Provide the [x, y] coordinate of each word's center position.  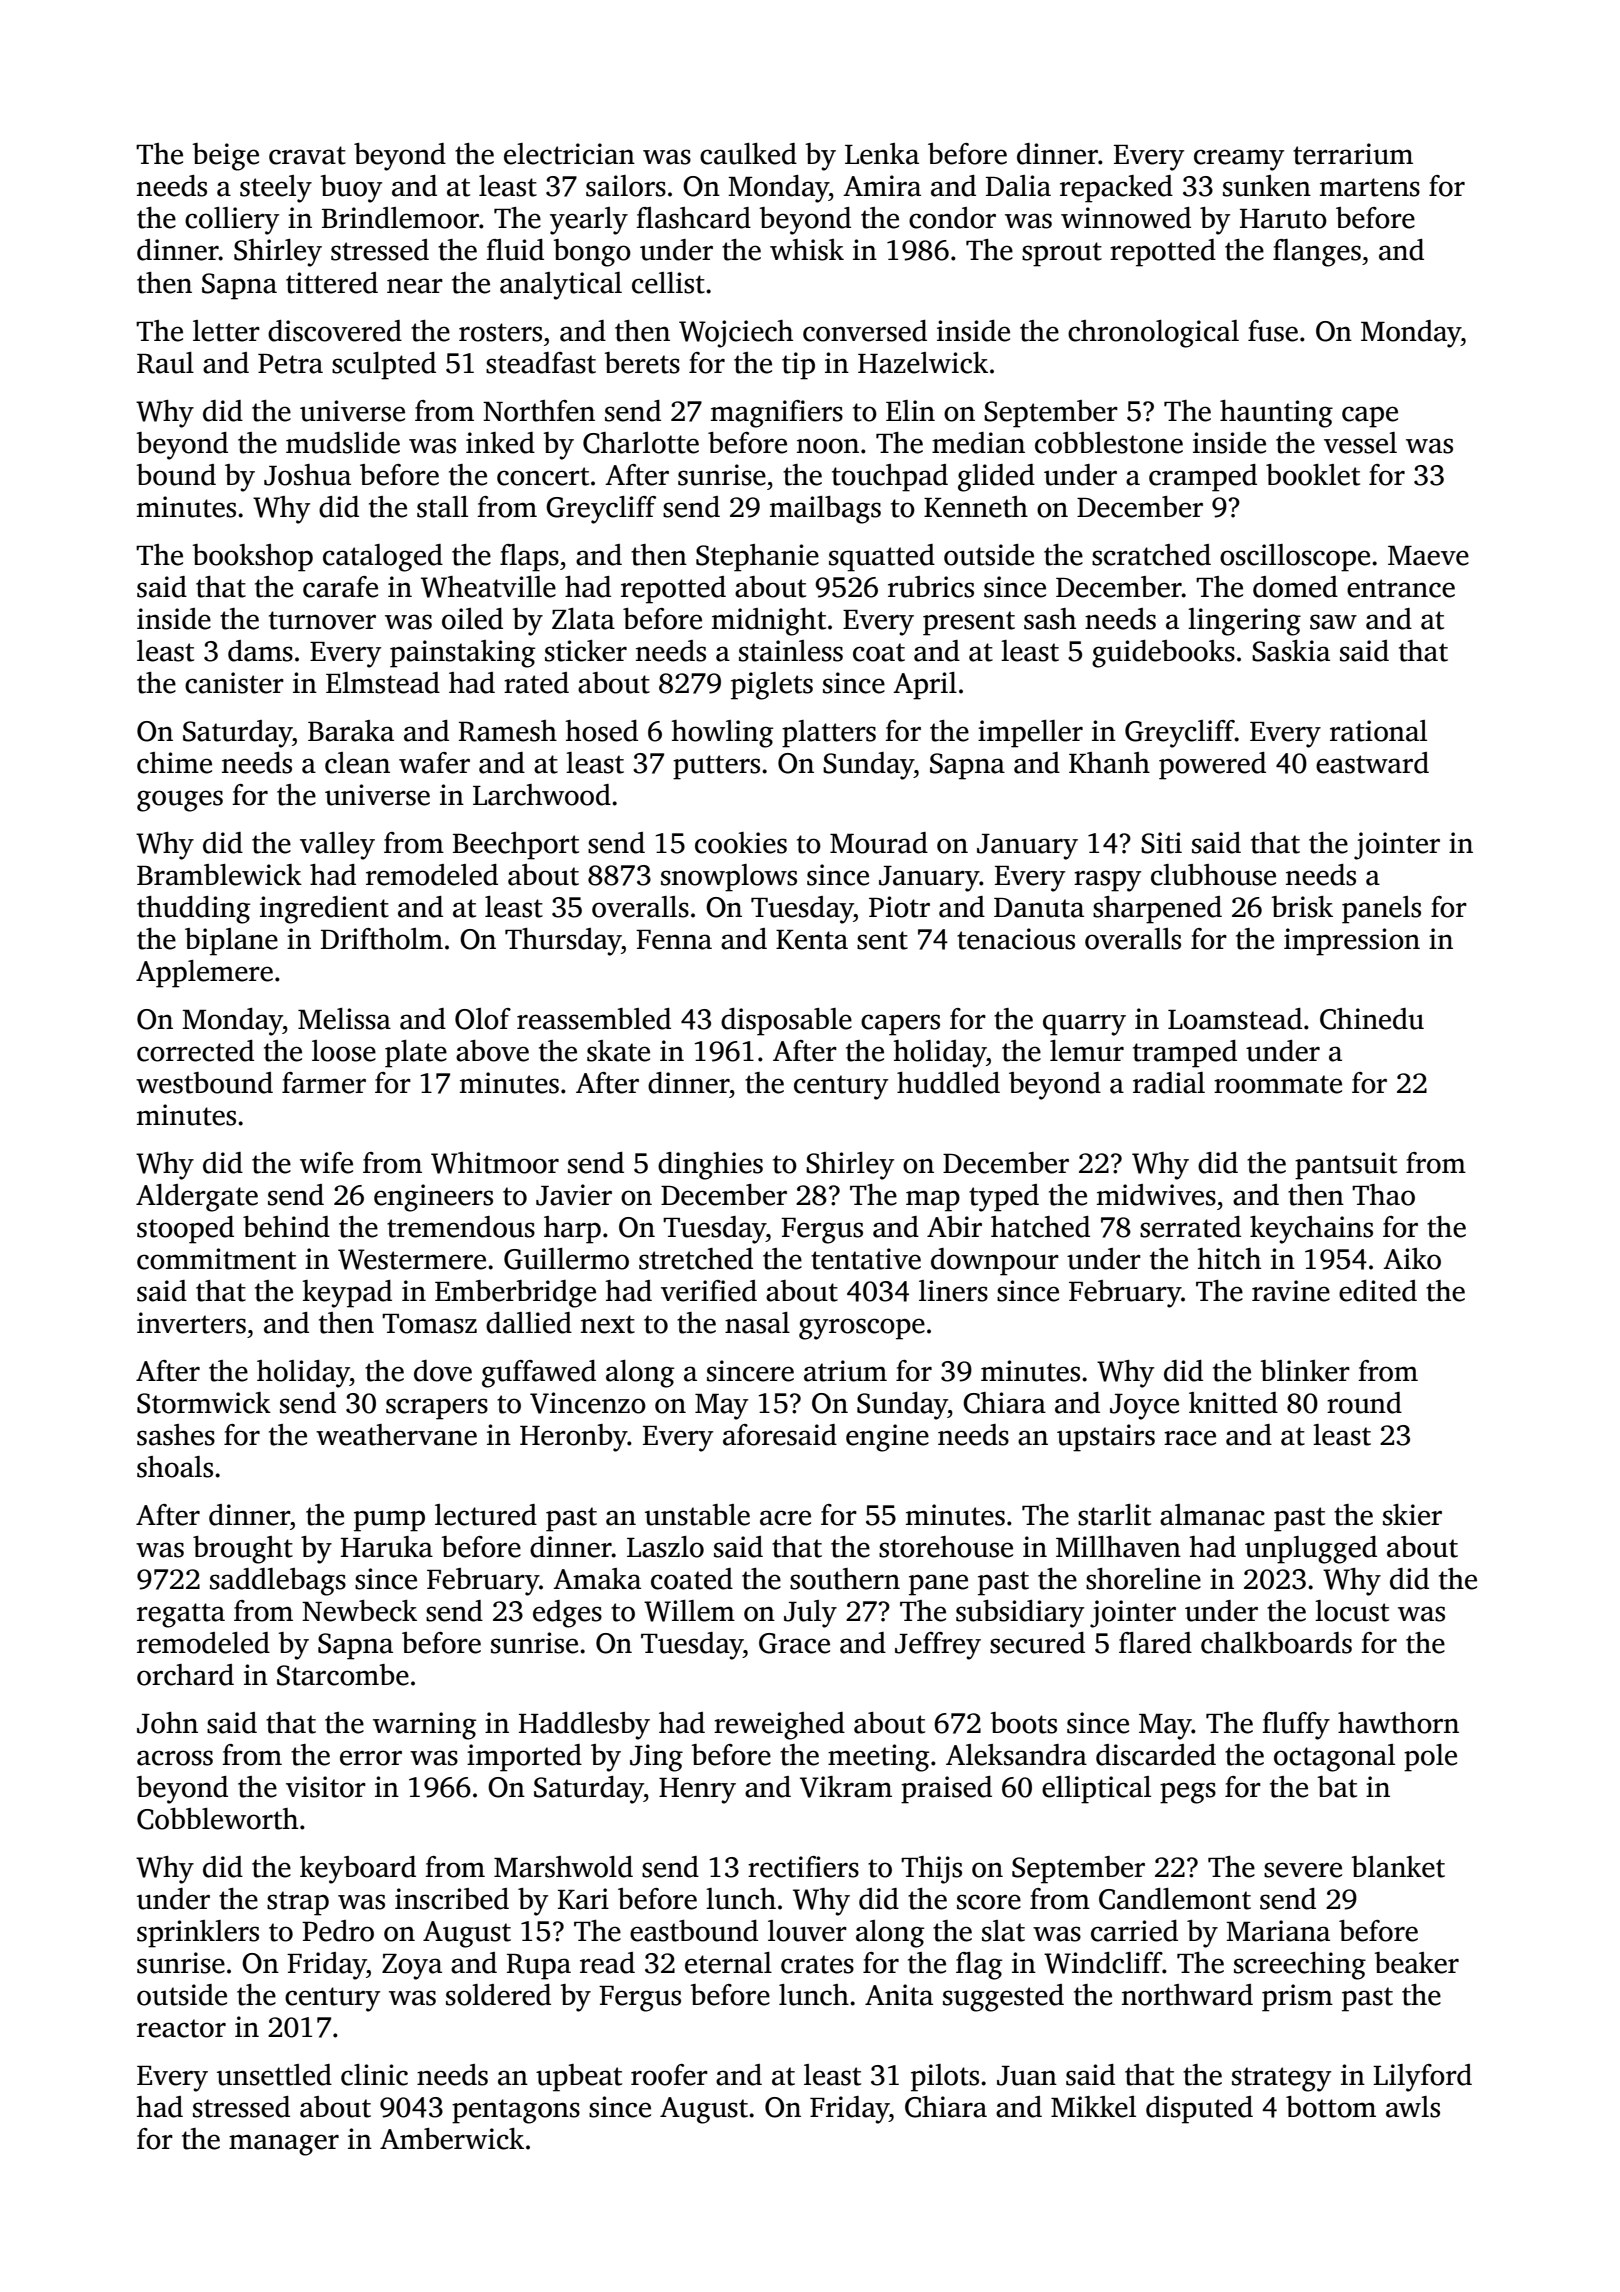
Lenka [882, 154]
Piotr [899, 907]
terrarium [1353, 154]
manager [284, 2145]
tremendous [461, 1227]
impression [1352, 942]
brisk [1302, 907]
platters [829, 734]
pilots [945, 2078]
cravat [307, 155]
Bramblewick [219, 875]
